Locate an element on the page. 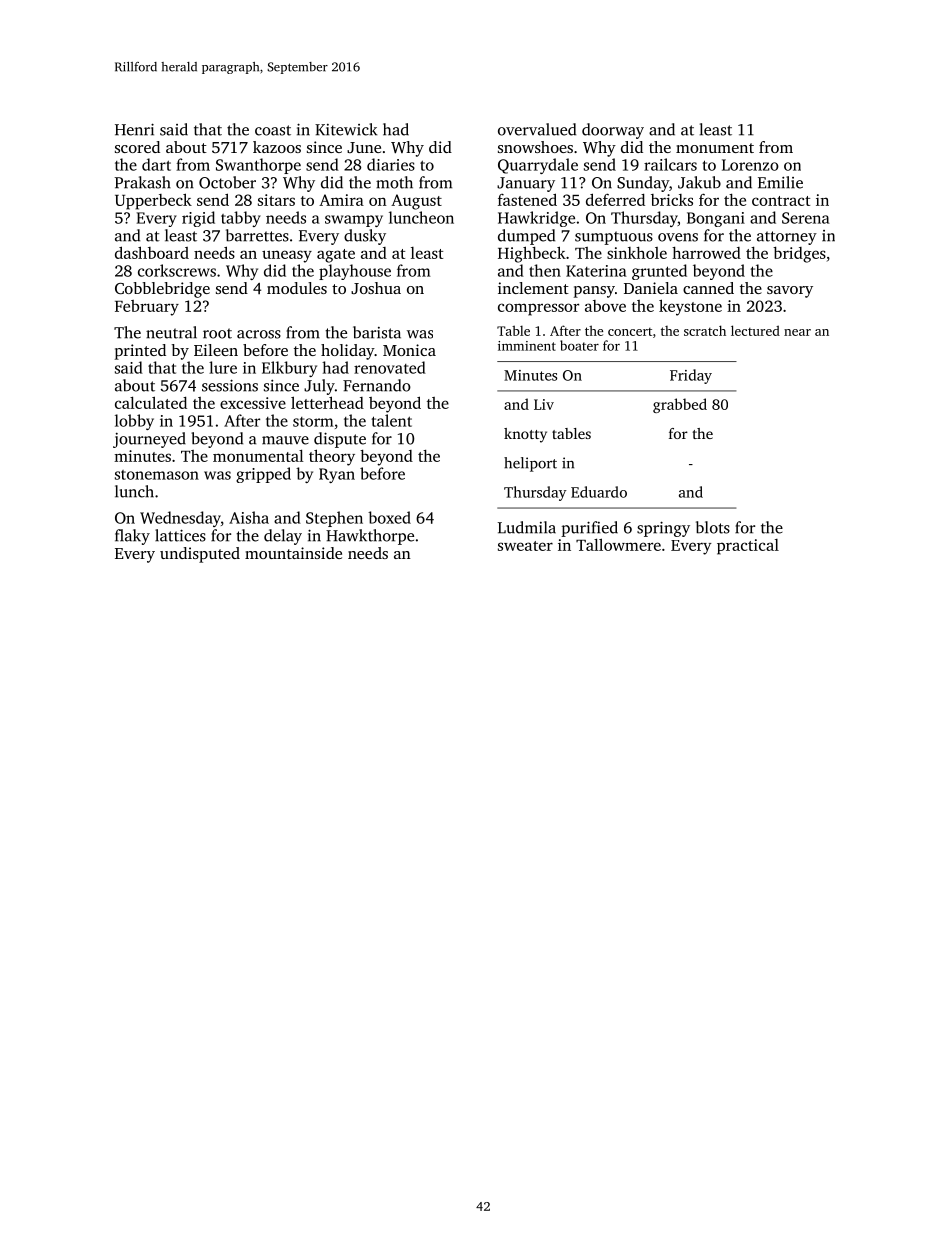 Image resolution: width=952 pixels, height=1233 pixels. sweater is located at coordinates (525, 546).
